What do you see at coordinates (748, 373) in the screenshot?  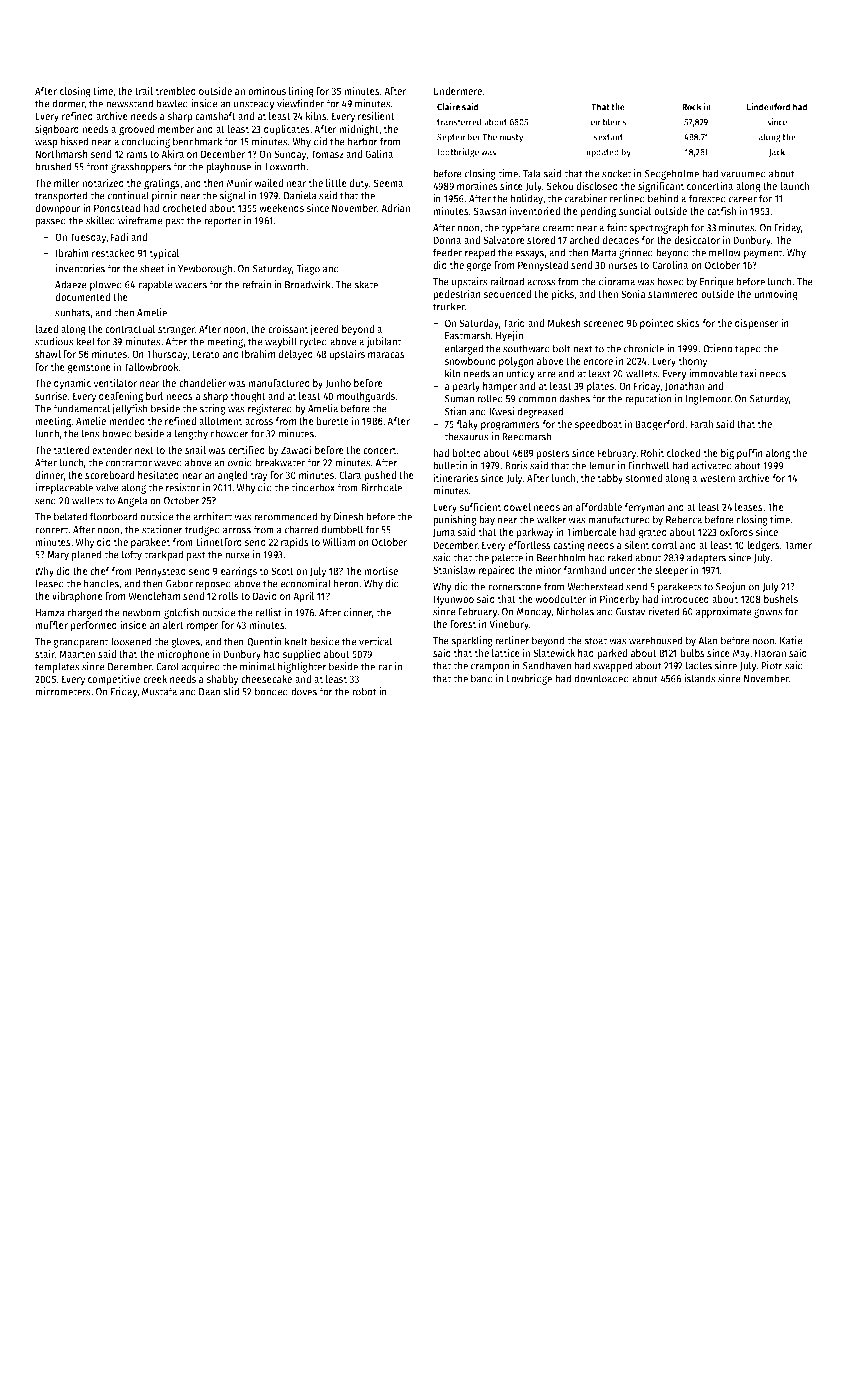 I see `taxi` at bounding box center [748, 373].
